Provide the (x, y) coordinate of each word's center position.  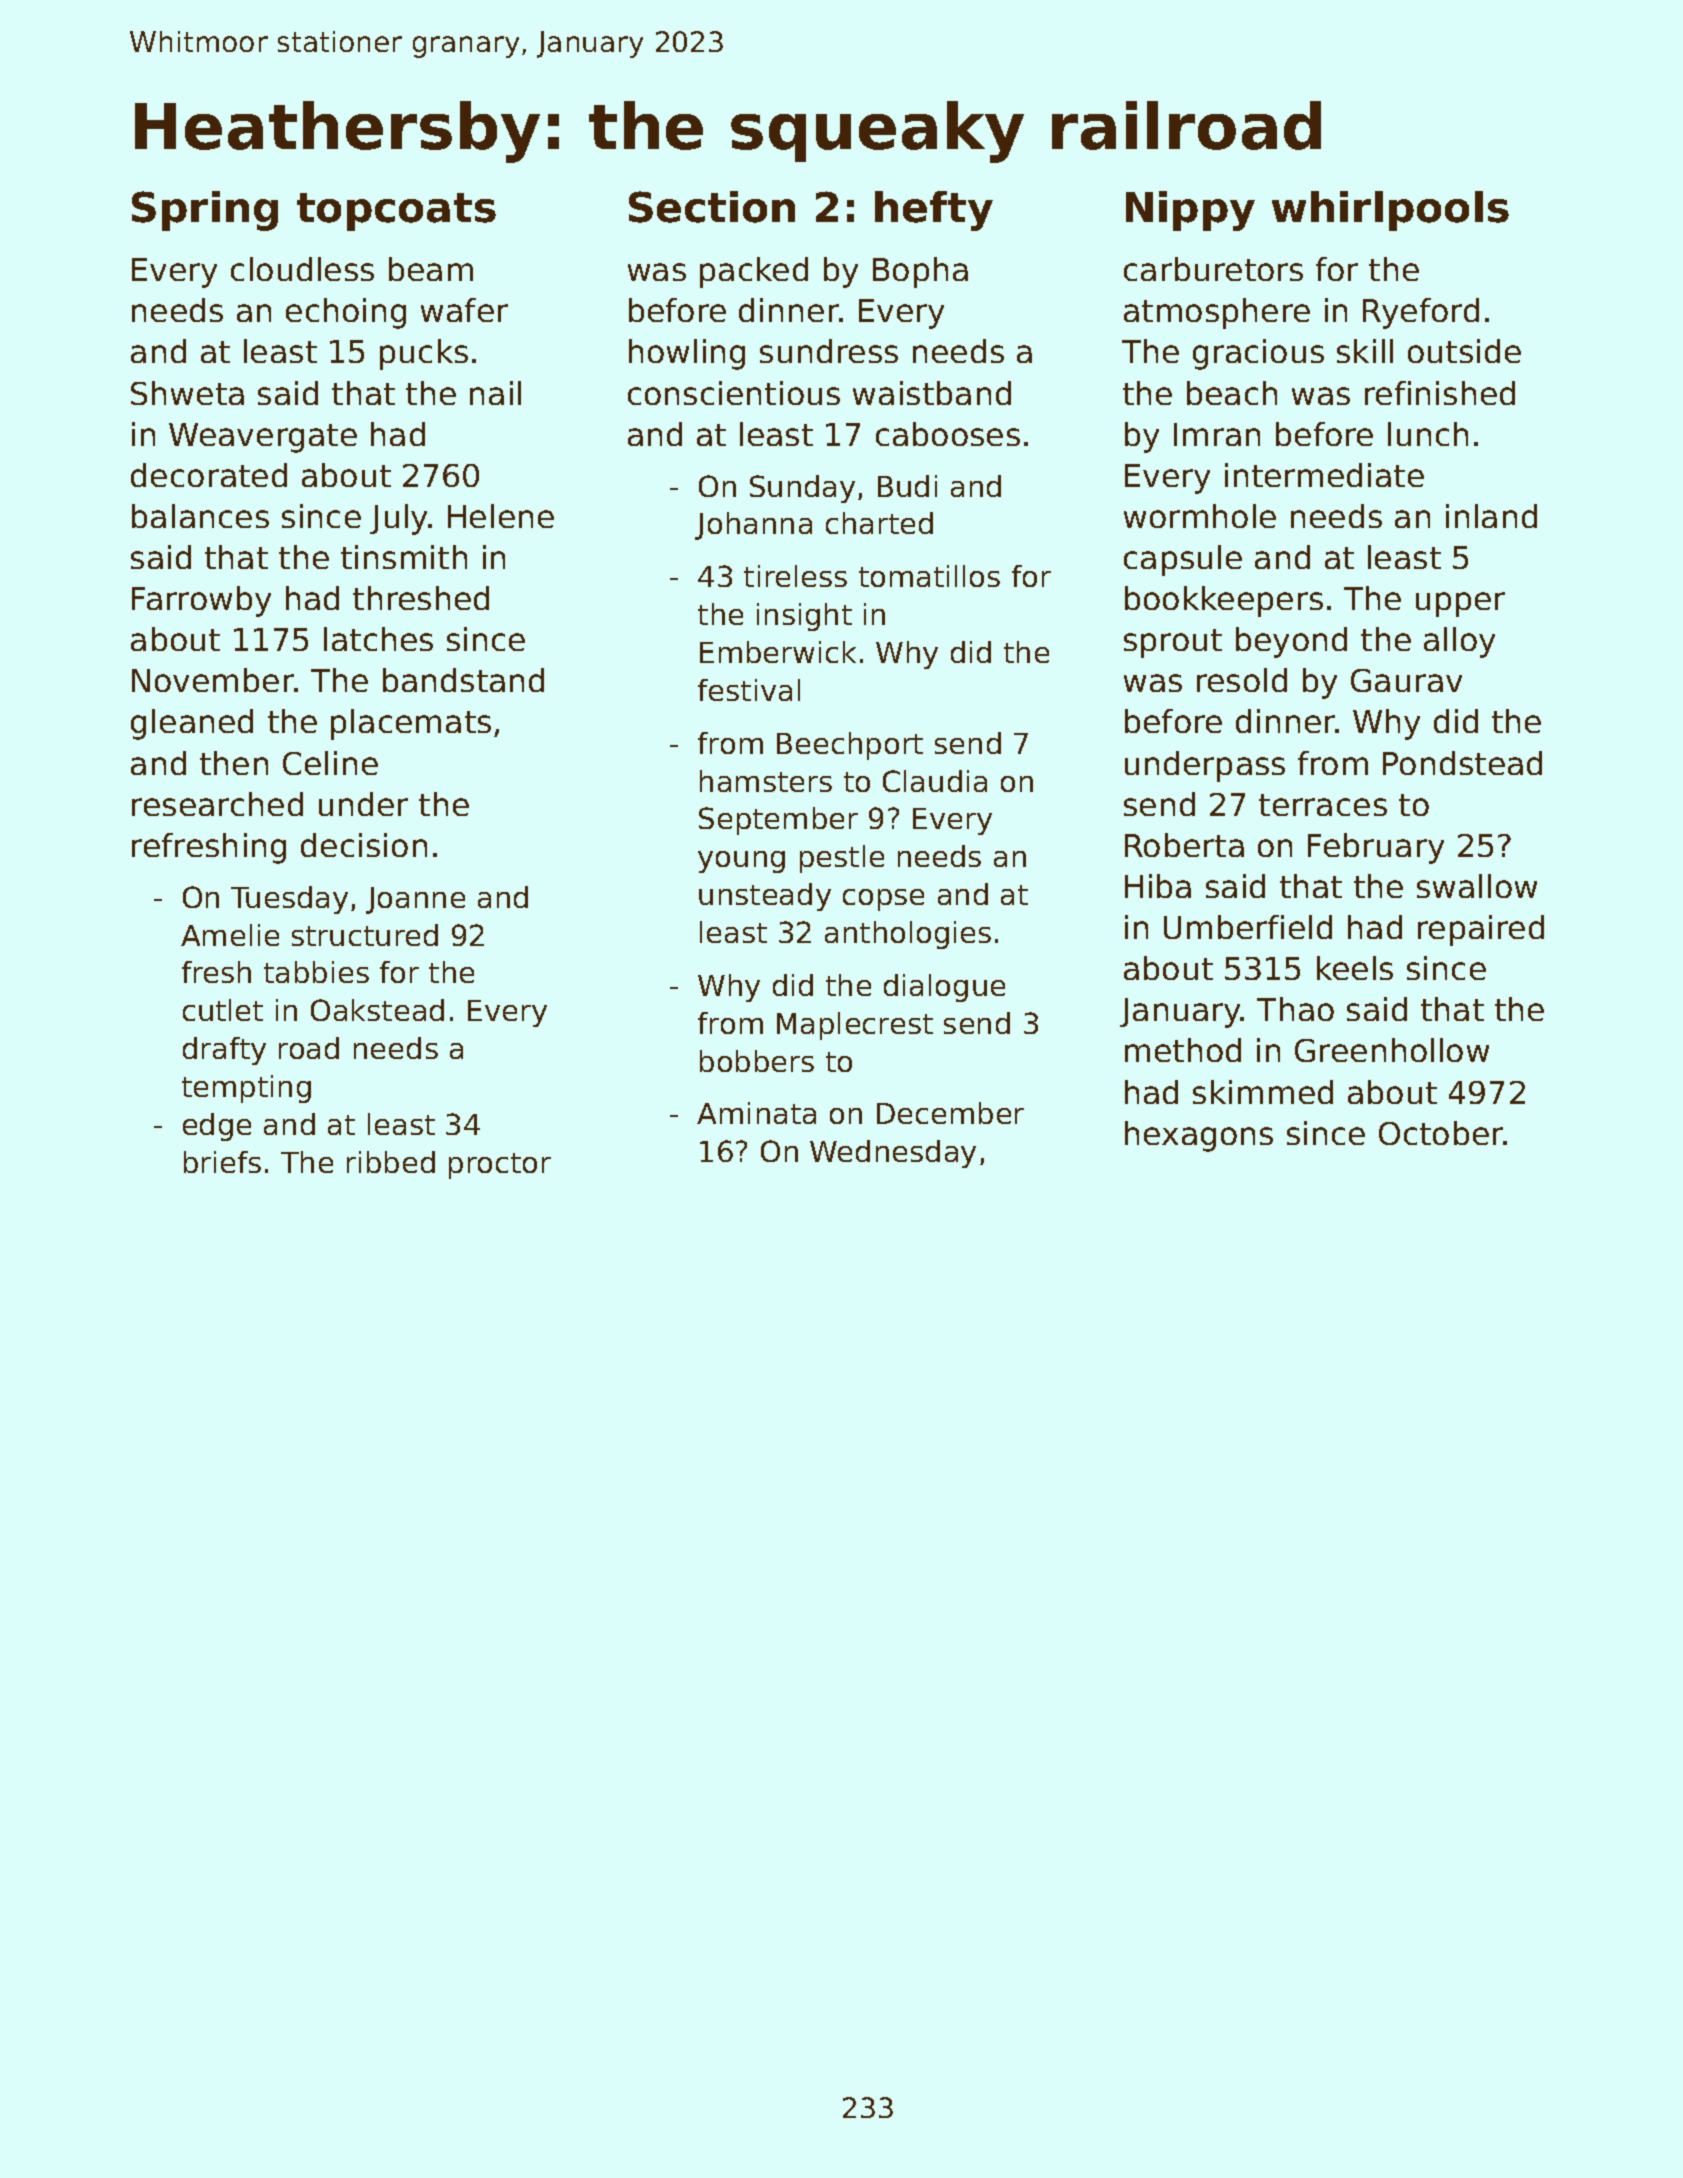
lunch (1428, 434)
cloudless (302, 269)
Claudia (935, 781)
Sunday (802, 489)
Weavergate (263, 438)
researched (217, 804)
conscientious (734, 393)
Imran (1217, 434)
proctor (500, 1166)
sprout (1173, 643)
